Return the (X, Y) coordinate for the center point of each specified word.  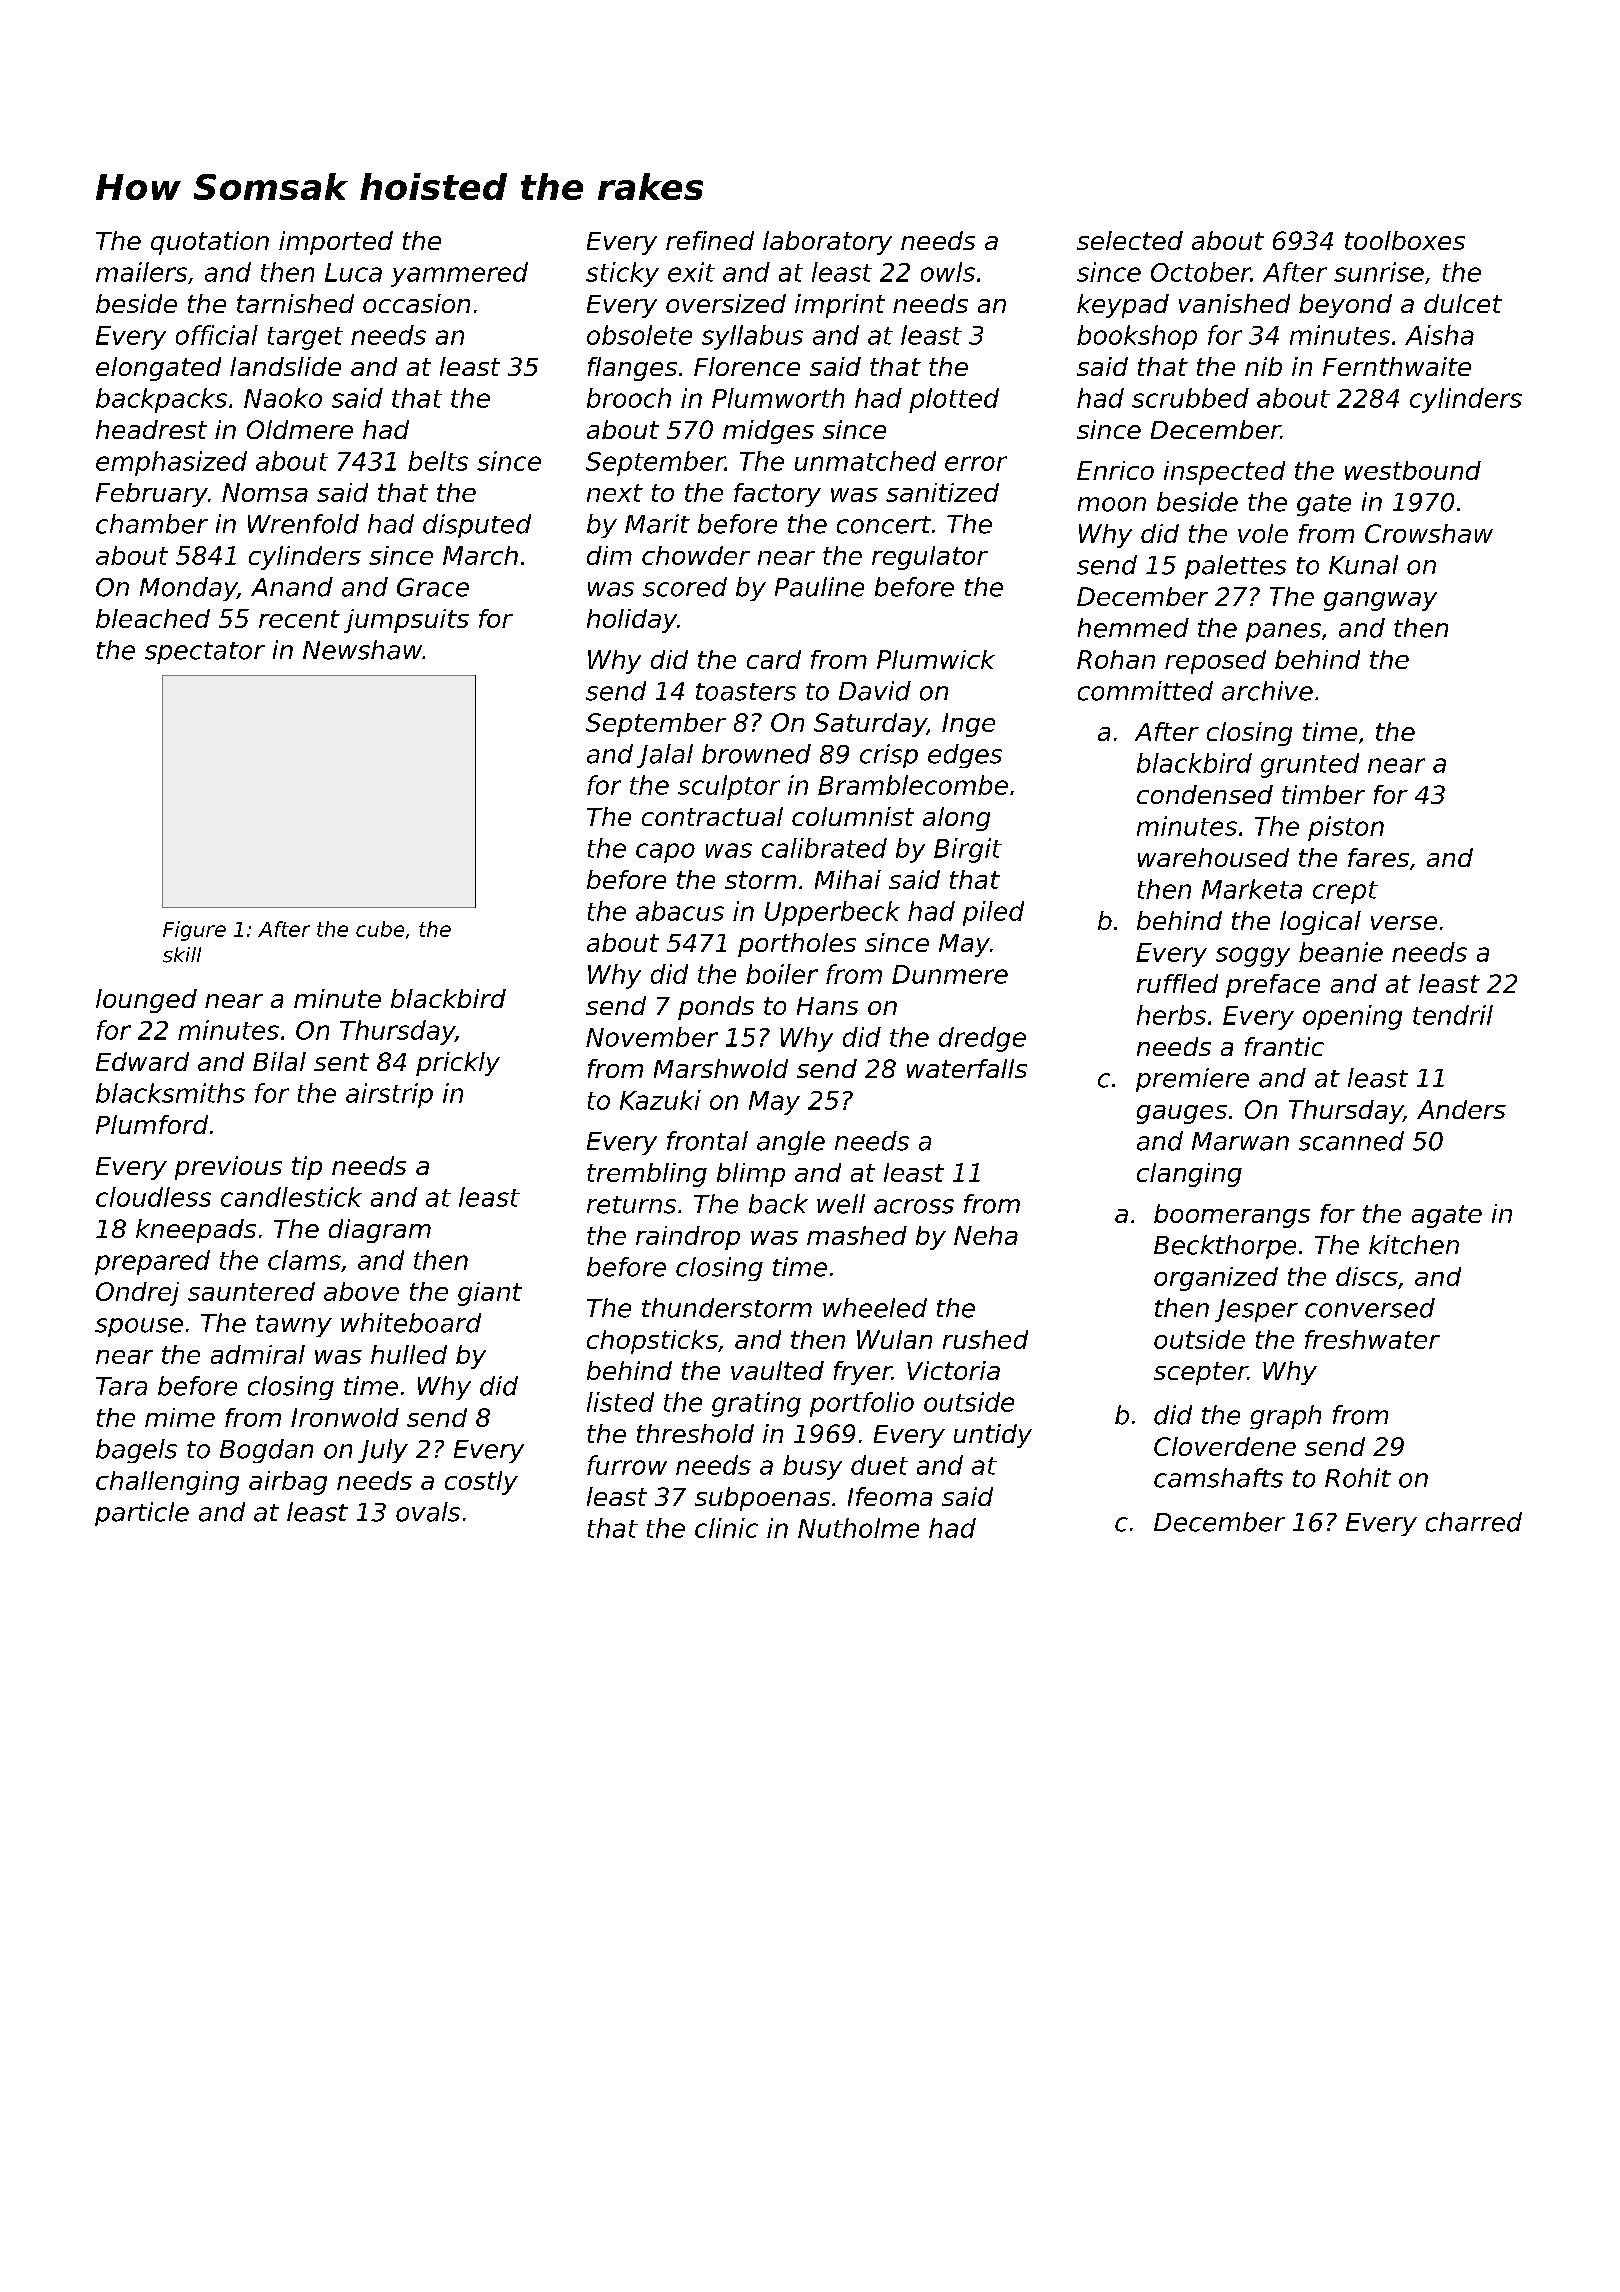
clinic (726, 1528)
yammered (459, 274)
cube (380, 929)
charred (1474, 1522)
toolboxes (1405, 240)
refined (710, 240)
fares (1378, 857)
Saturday (870, 725)
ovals (428, 1512)
